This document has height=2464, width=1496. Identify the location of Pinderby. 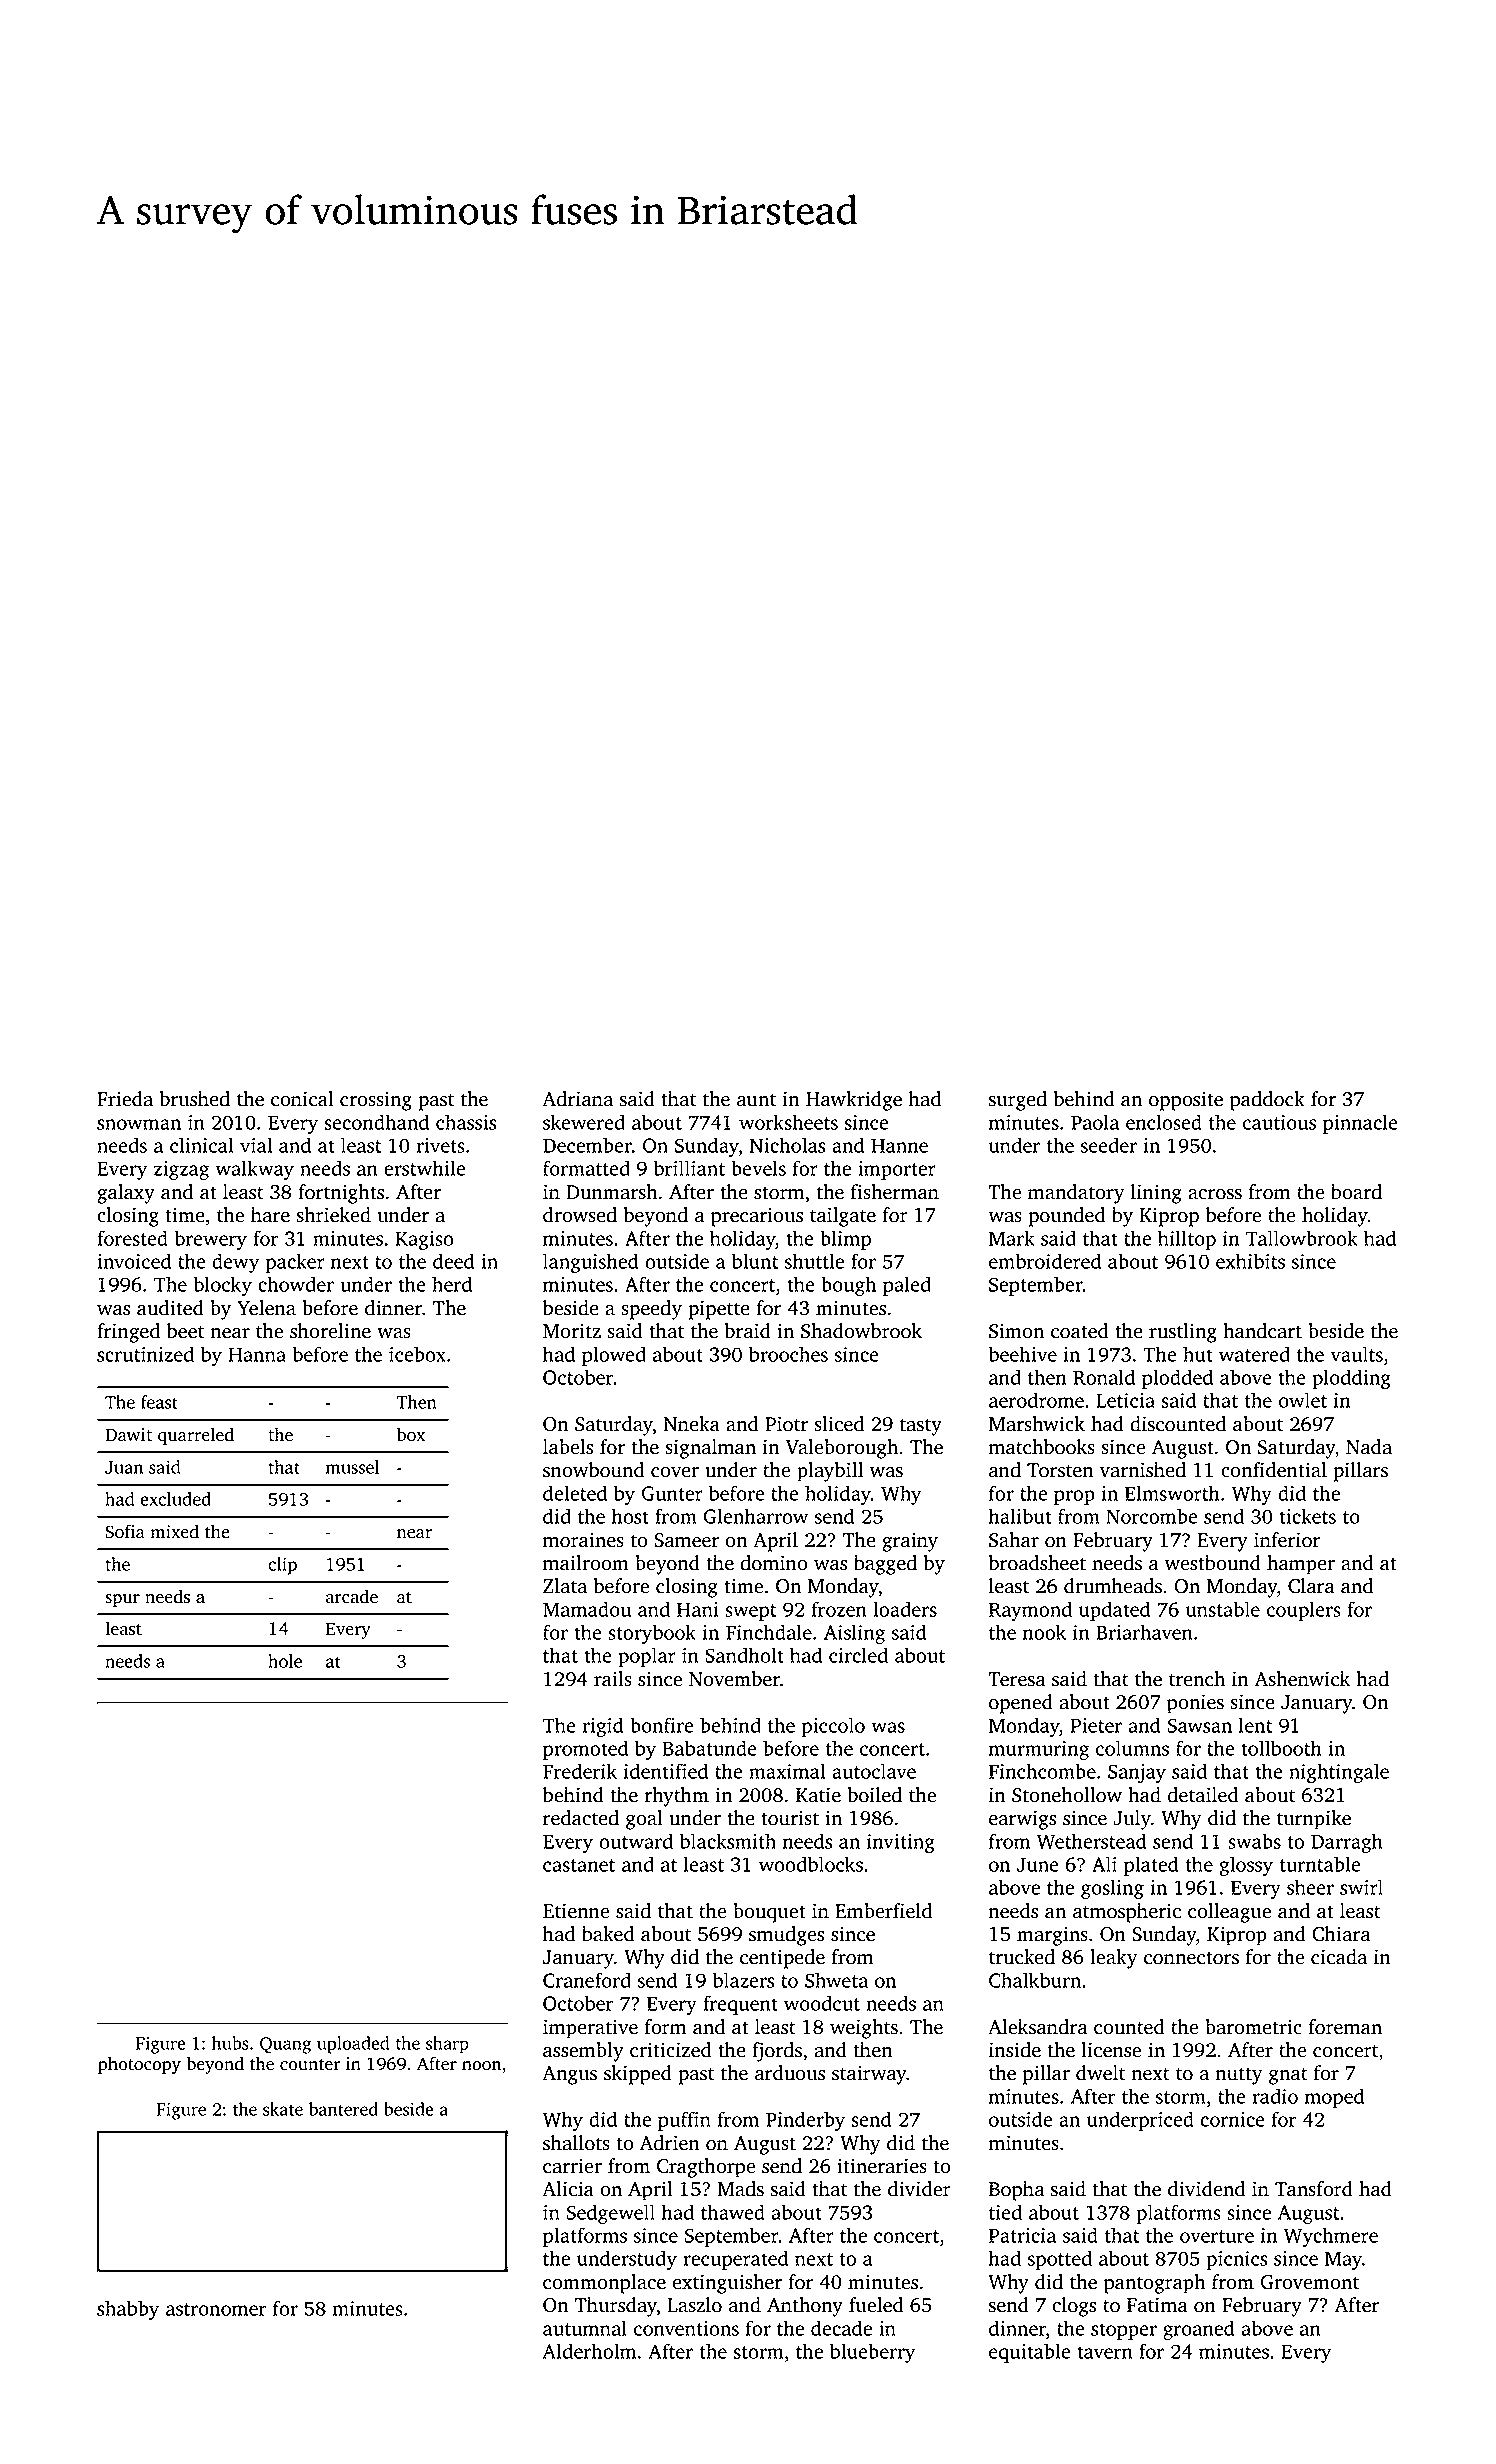
(805, 2121).
